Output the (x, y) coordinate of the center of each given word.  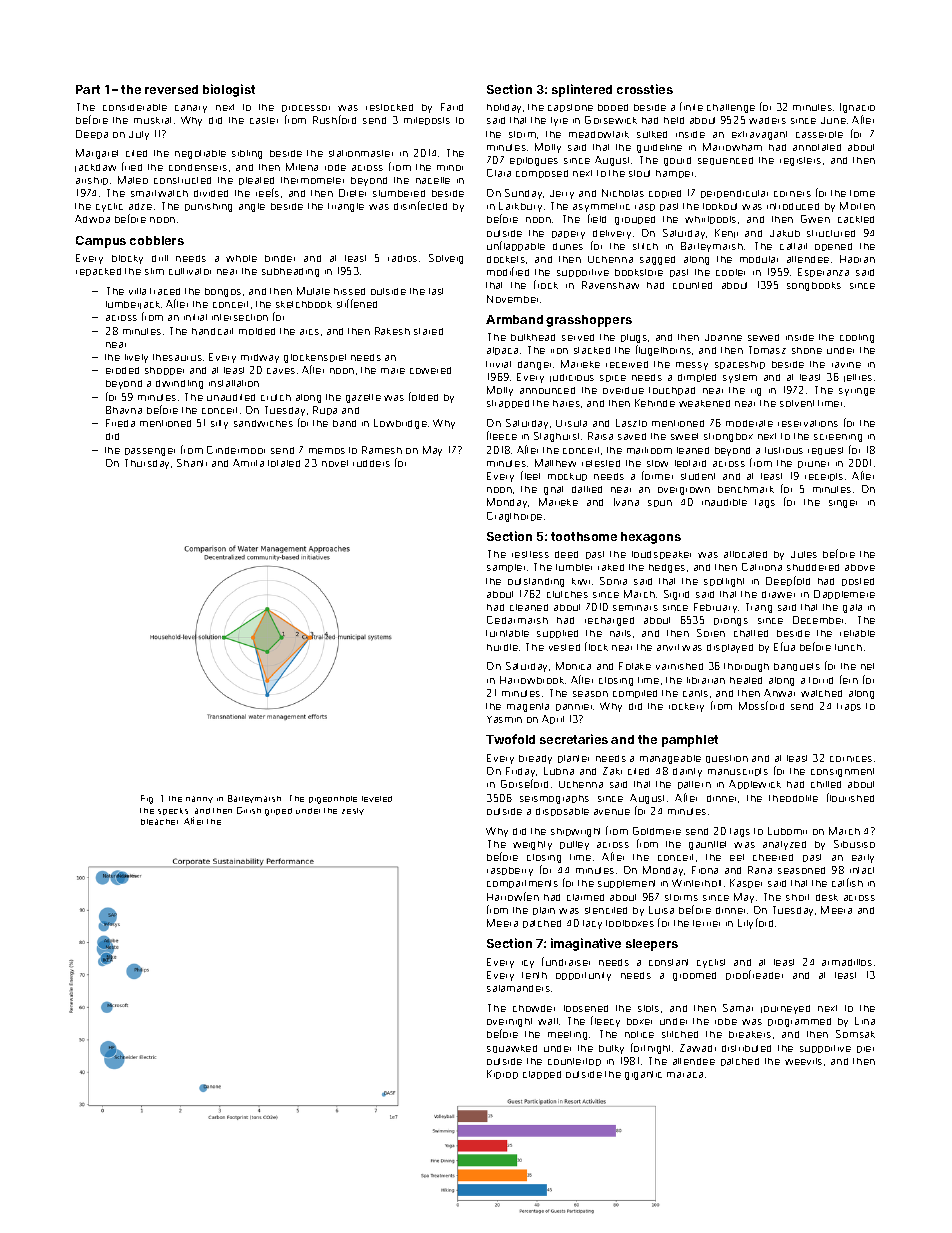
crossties (645, 89)
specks (173, 811)
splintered (582, 90)
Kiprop (502, 1074)
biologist (229, 90)
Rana (760, 870)
